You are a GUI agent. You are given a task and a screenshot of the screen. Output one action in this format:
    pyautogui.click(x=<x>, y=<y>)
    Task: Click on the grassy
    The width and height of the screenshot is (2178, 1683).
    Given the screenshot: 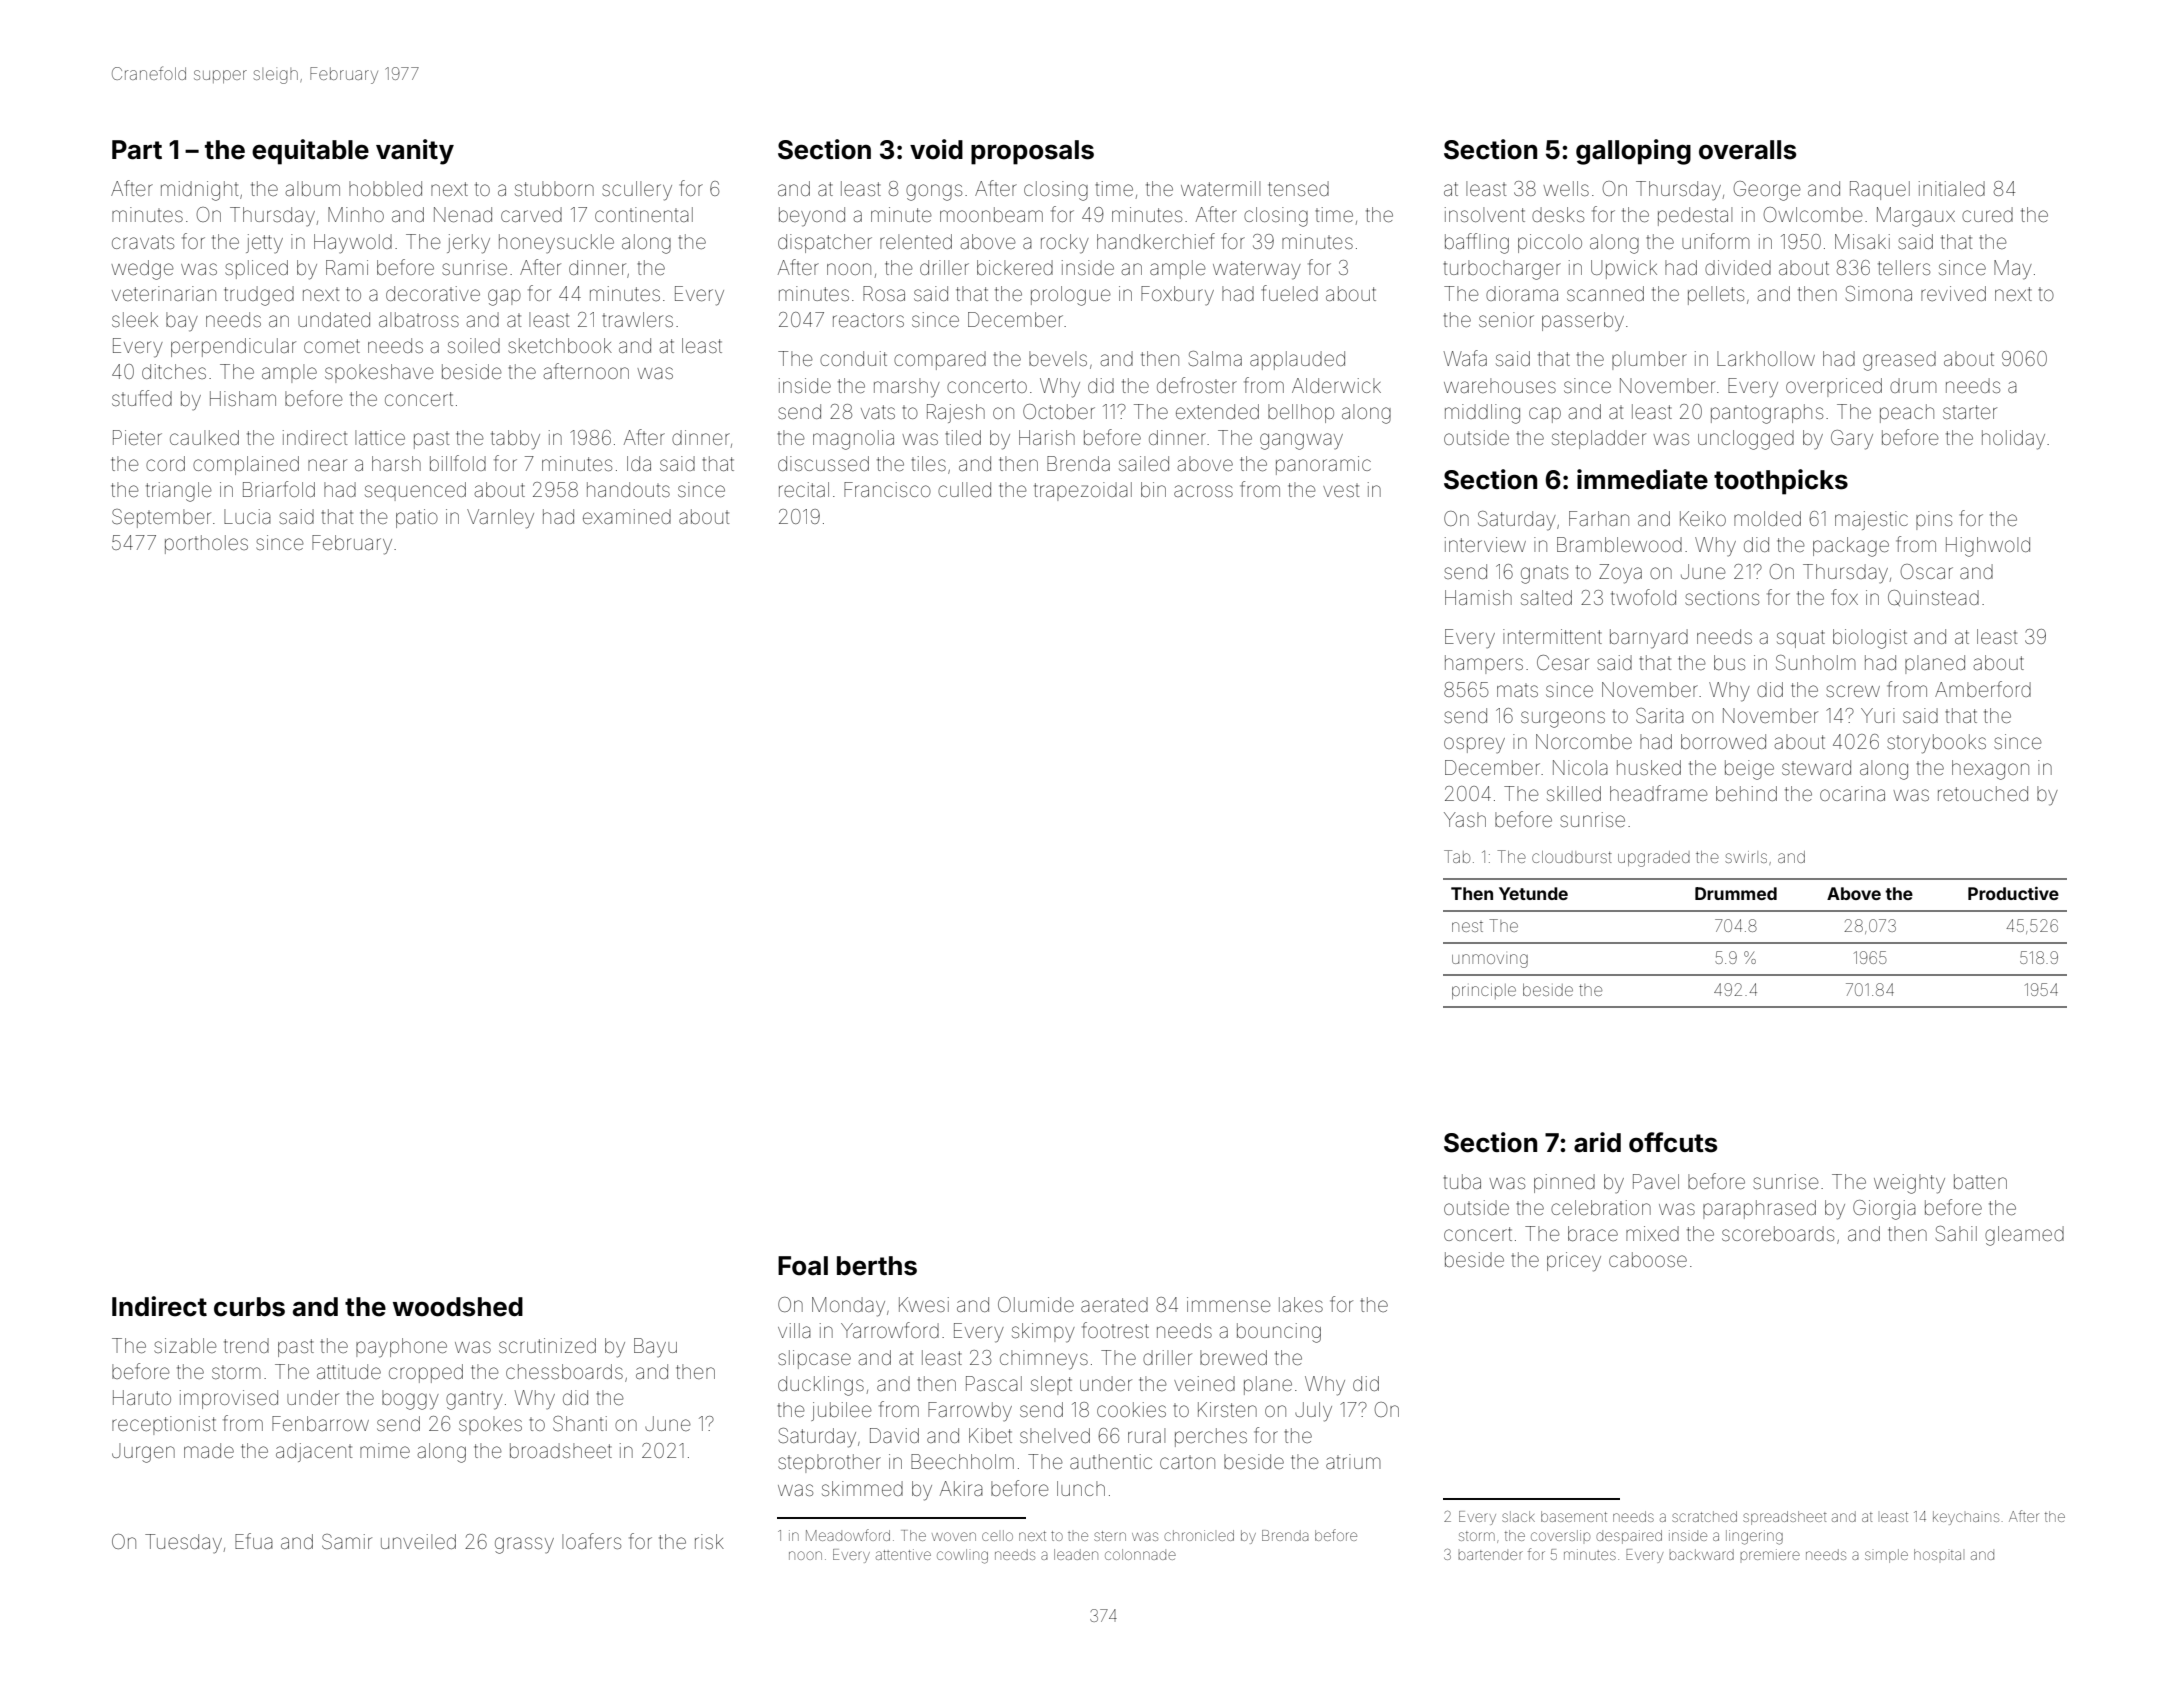 What is the action you would take?
    pyautogui.click(x=524, y=1545)
